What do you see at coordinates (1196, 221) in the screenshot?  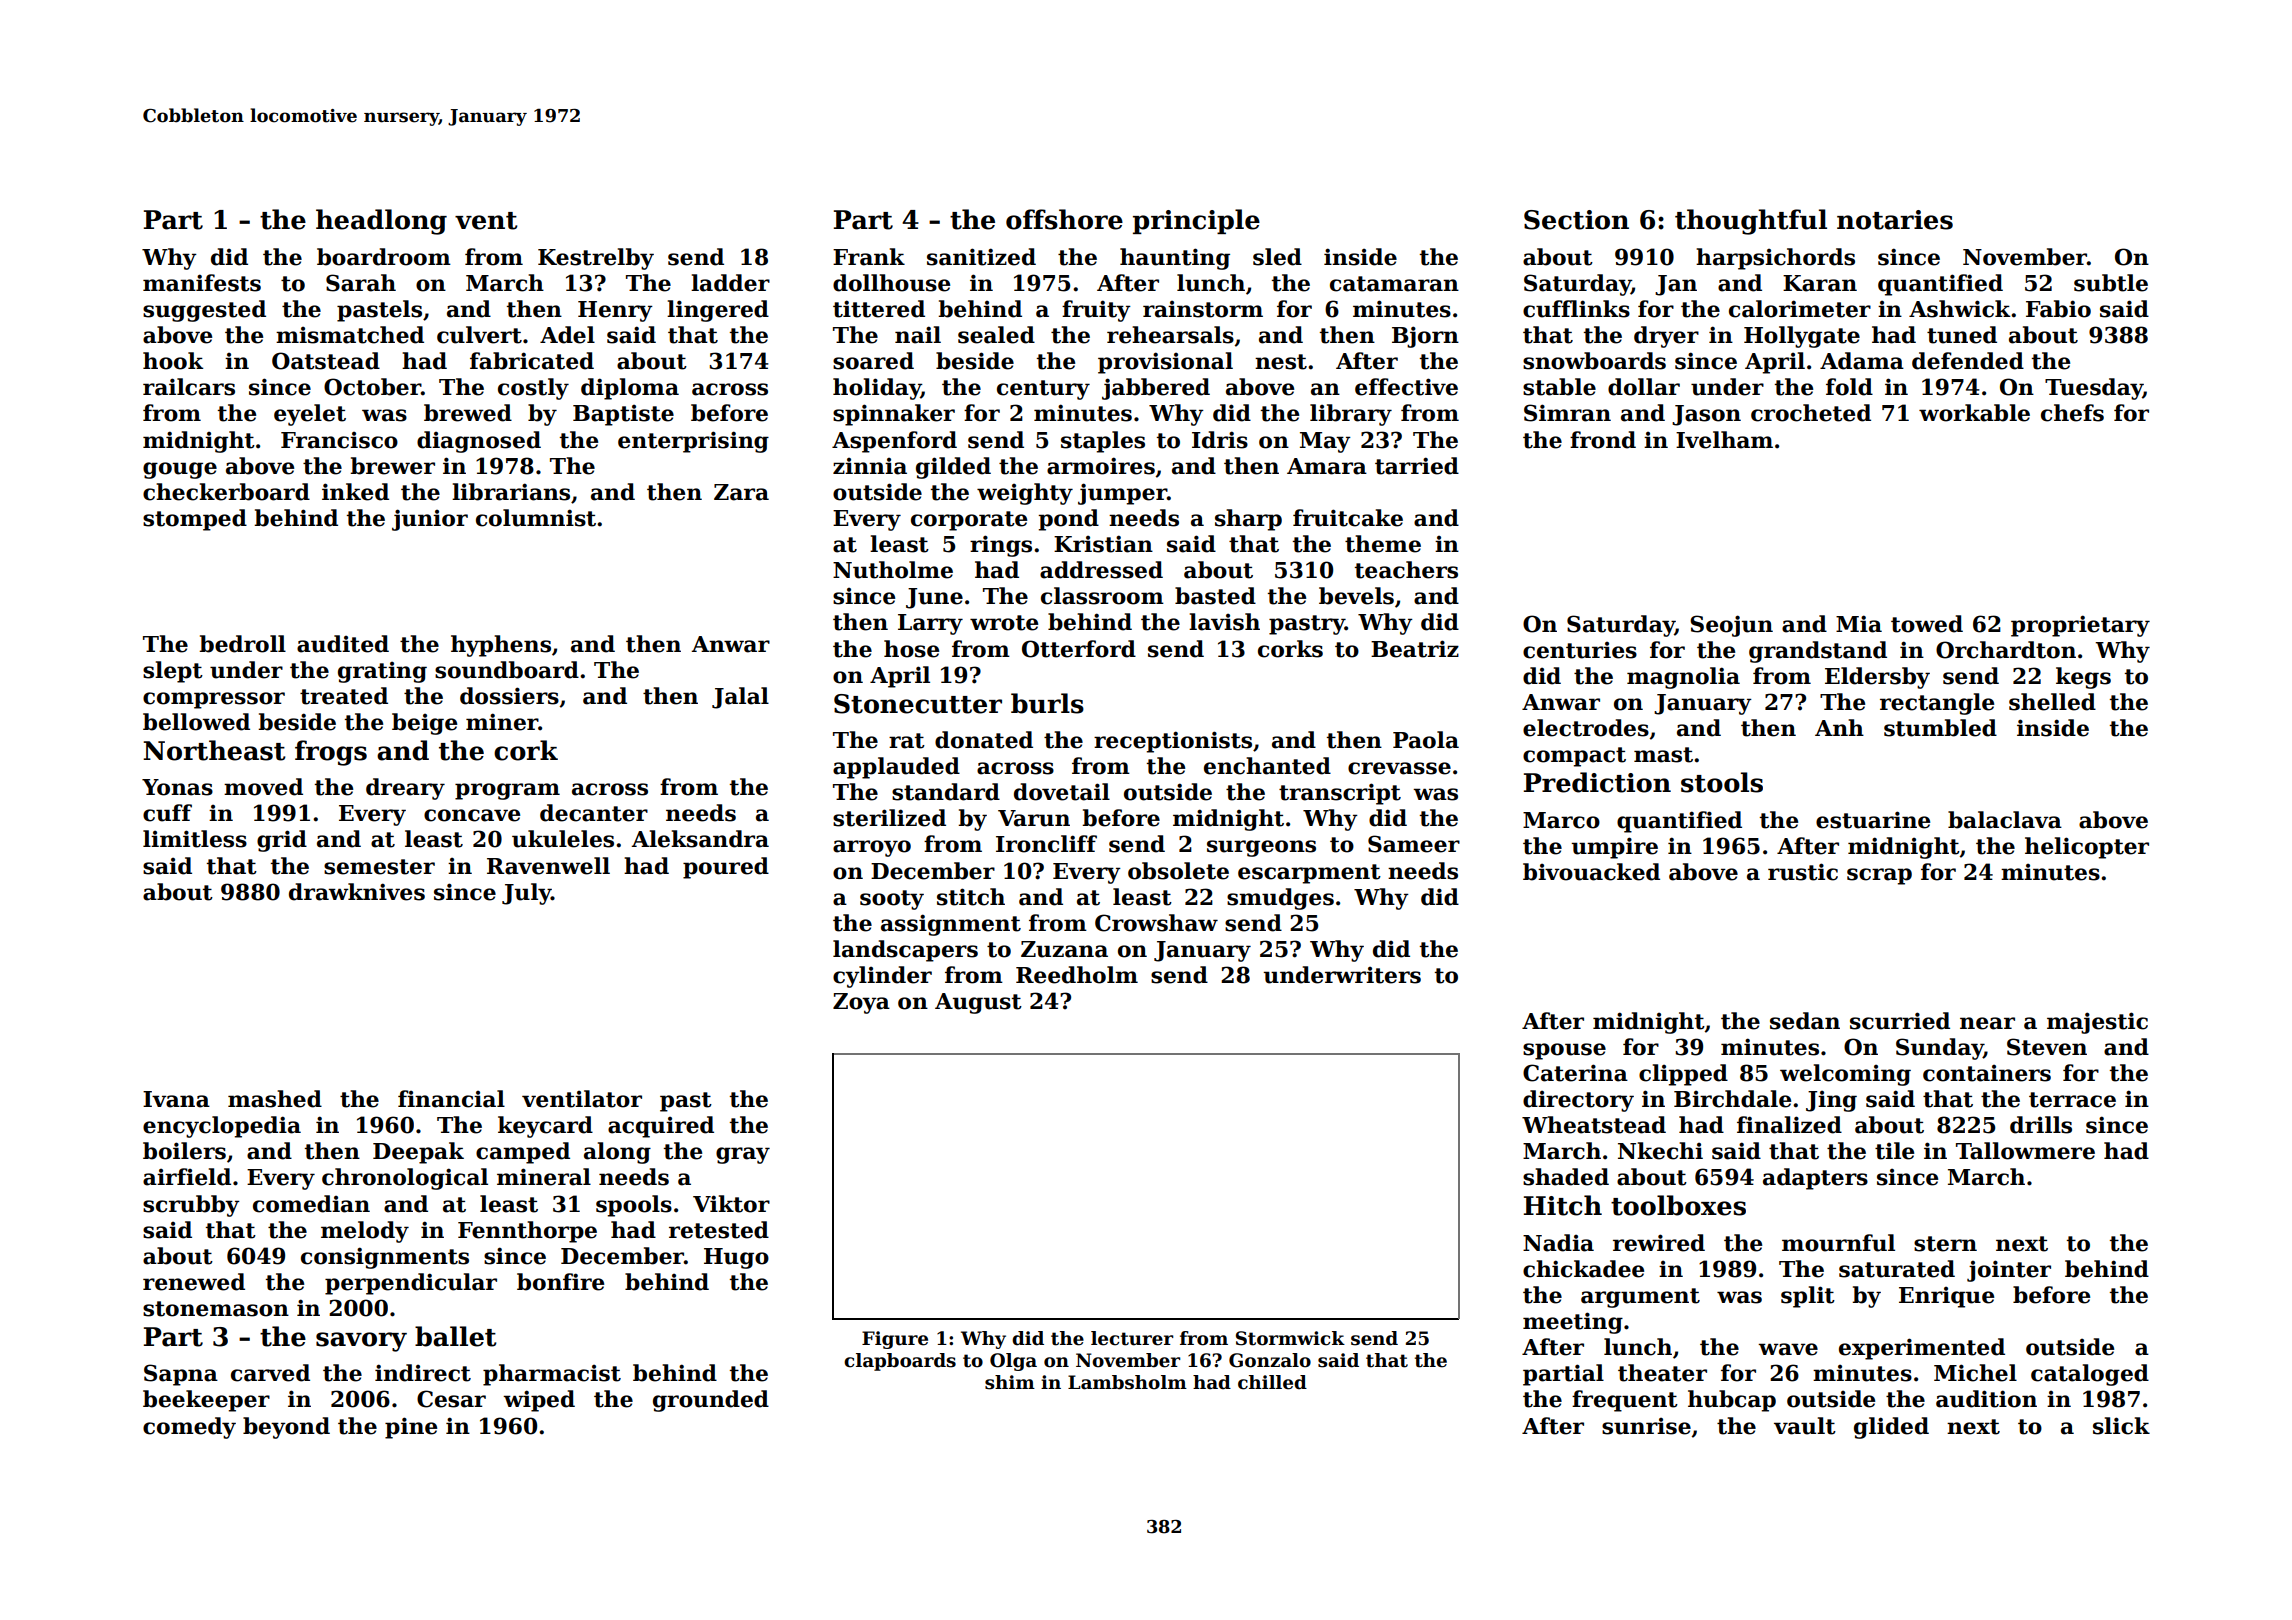 I see `principle` at bounding box center [1196, 221].
